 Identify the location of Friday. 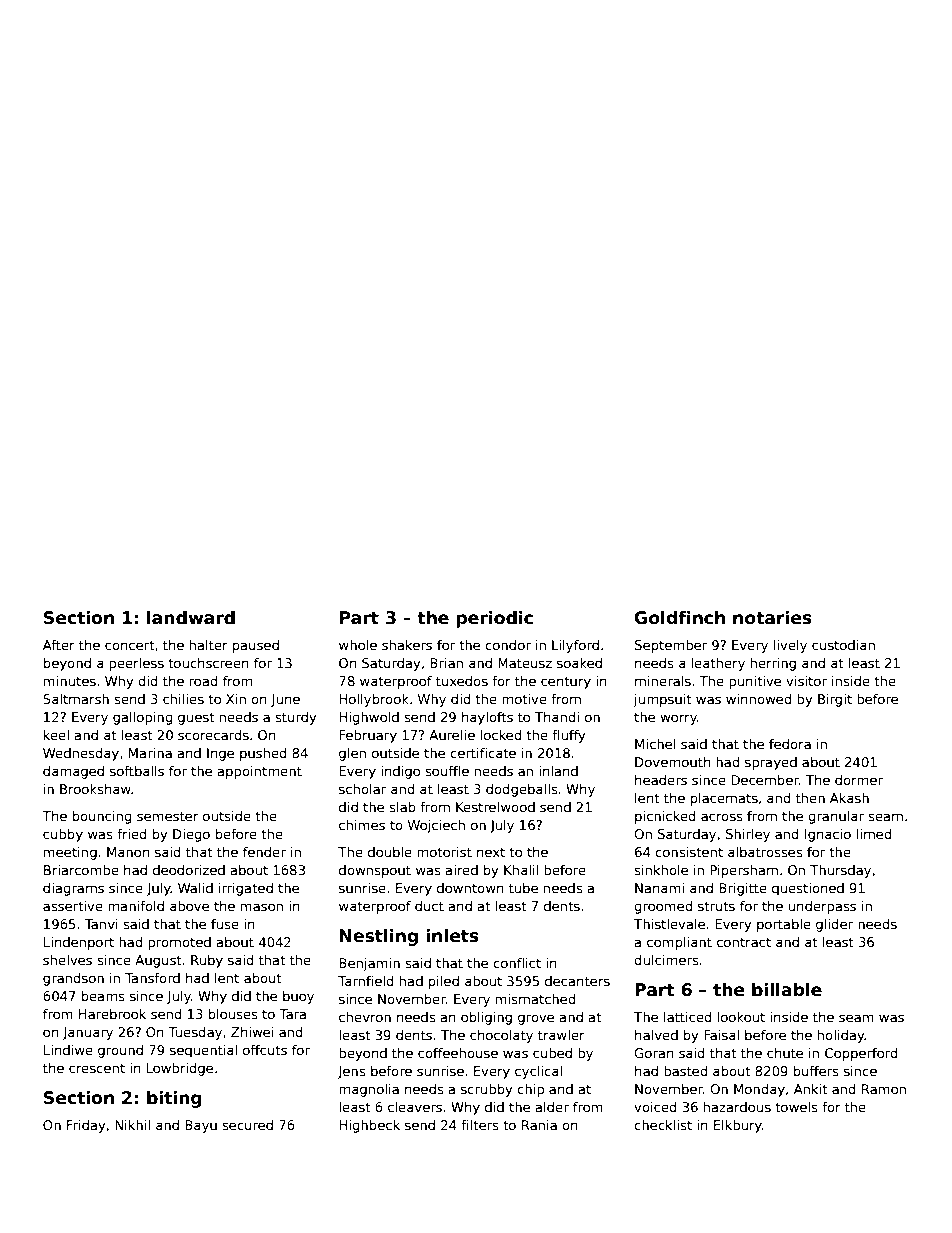
(86, 1126).
